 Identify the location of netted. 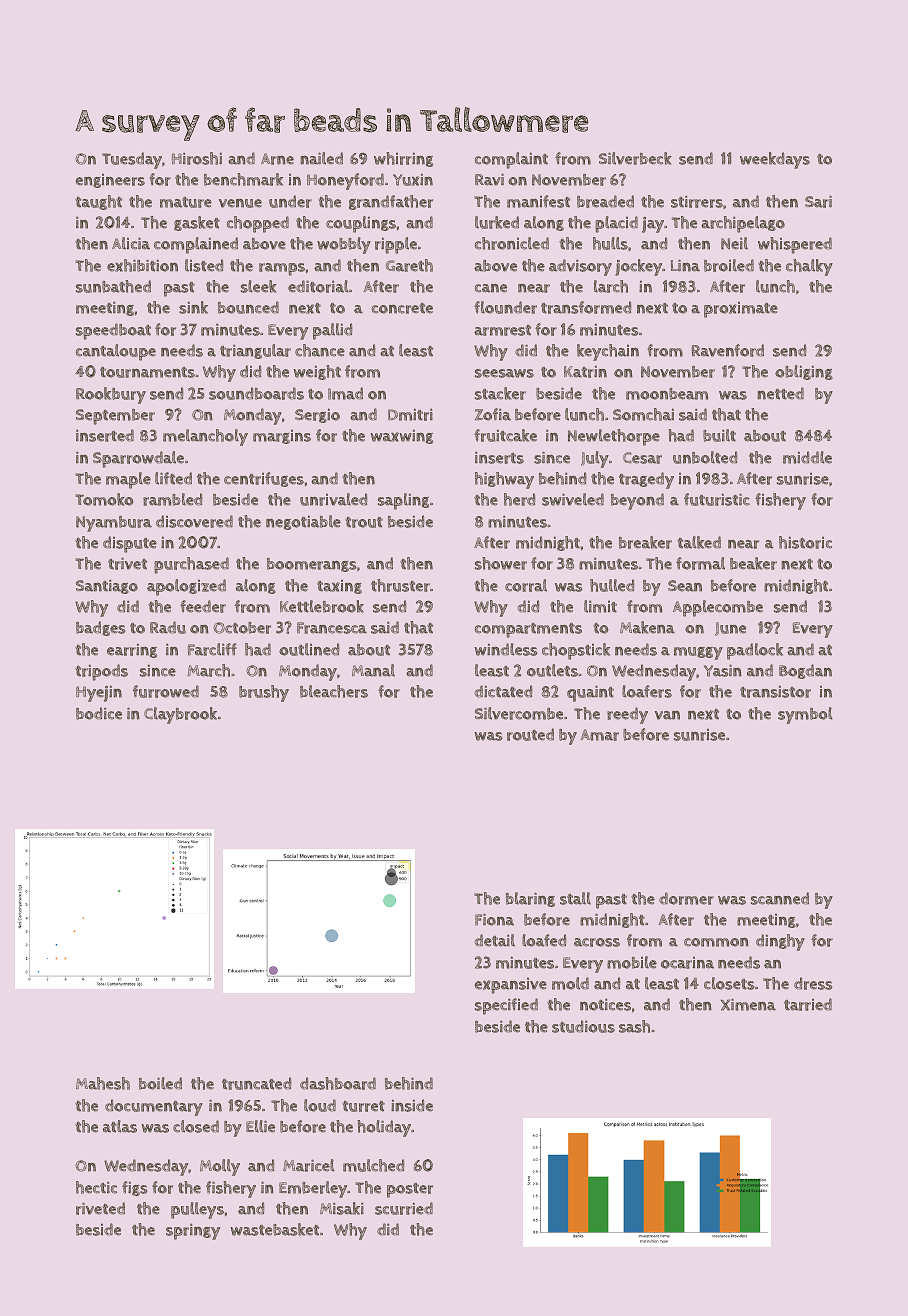
(781, 393).
